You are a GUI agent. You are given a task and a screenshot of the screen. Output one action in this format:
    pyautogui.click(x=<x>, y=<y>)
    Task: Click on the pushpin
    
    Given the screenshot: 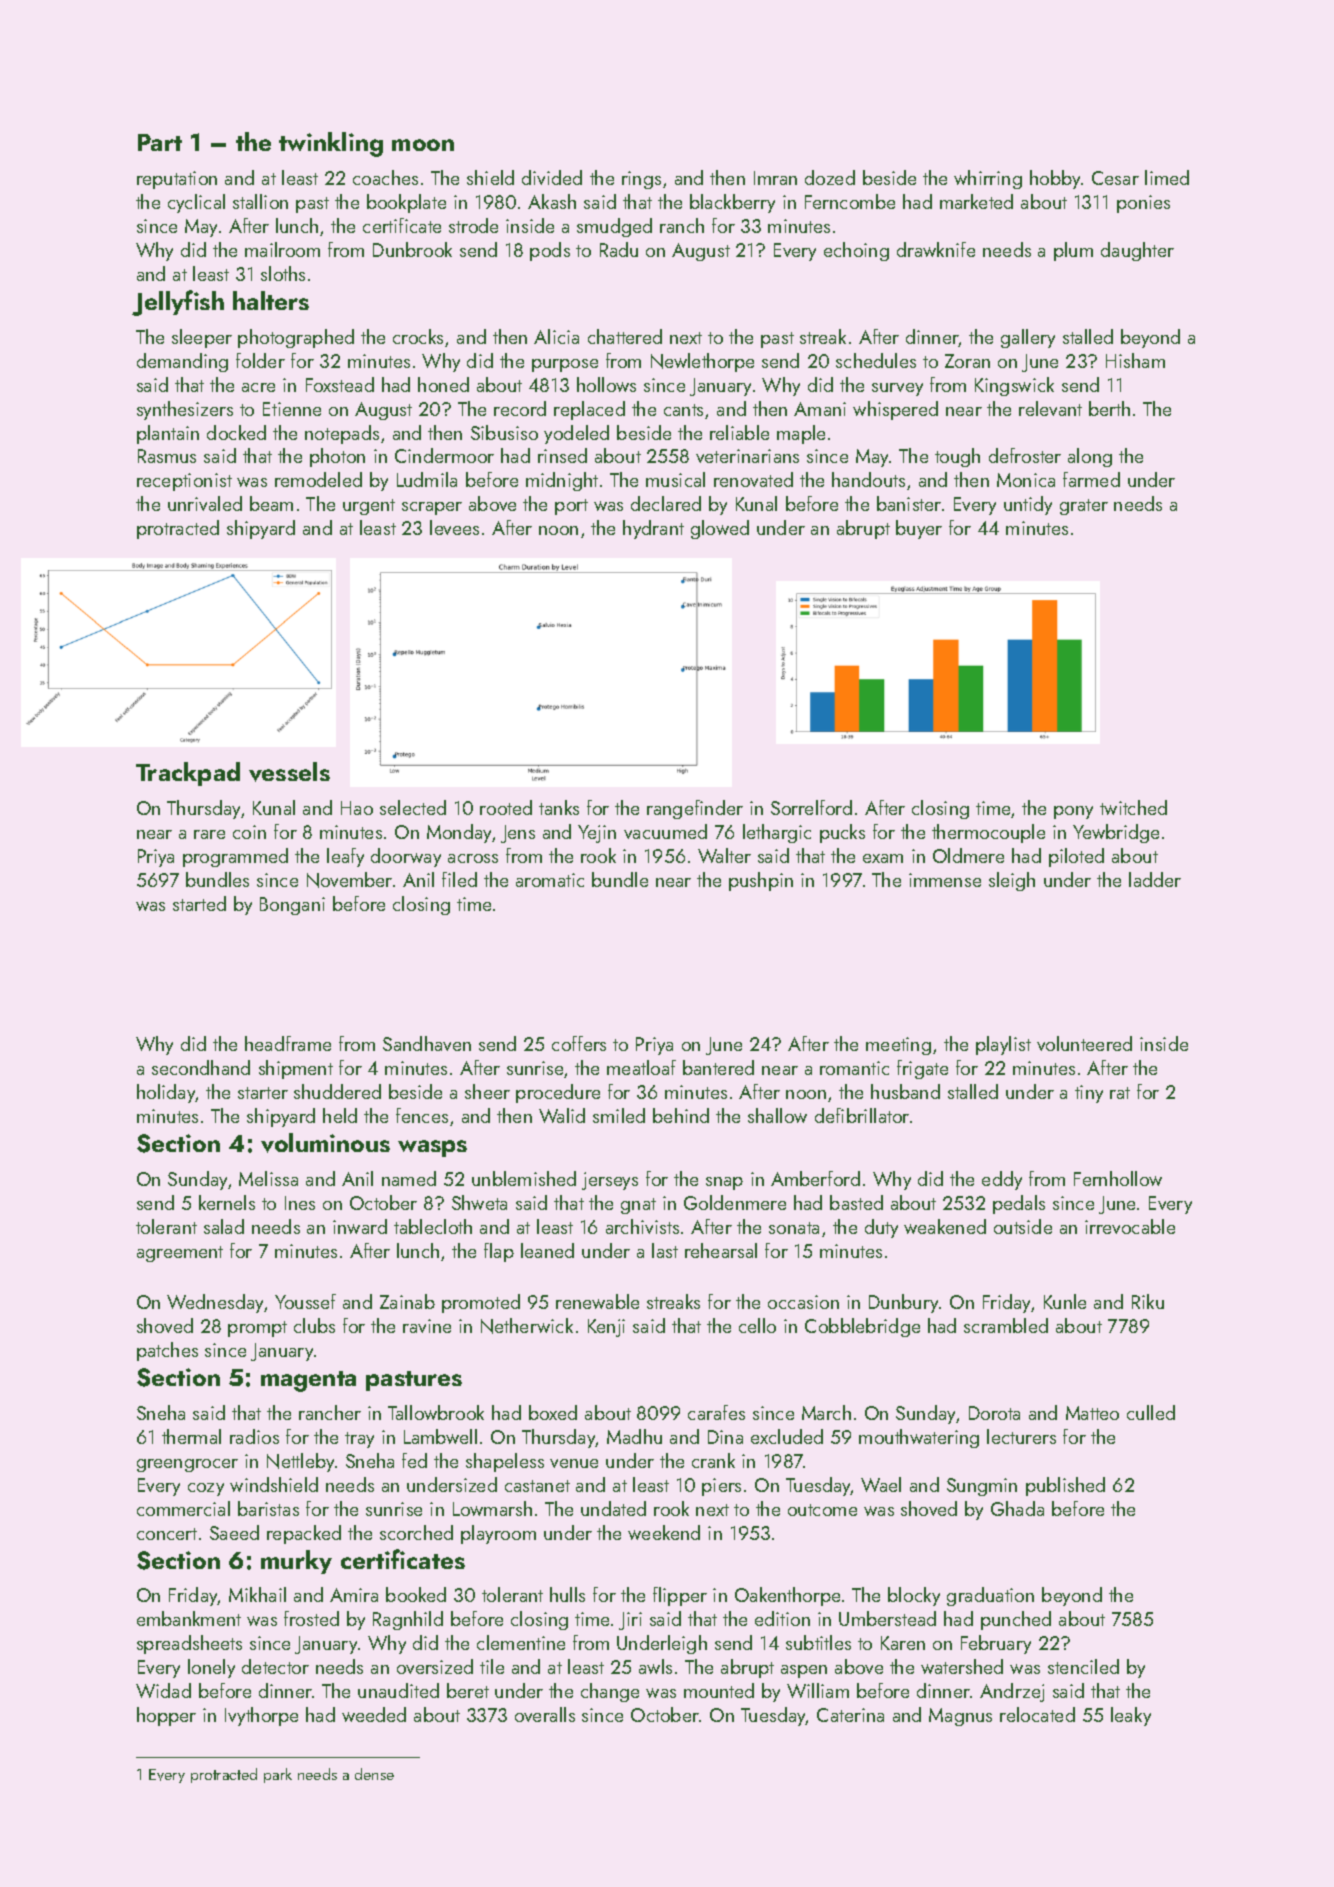 What is the action you would take?
    pyautogui.click(x=761, y=881)
